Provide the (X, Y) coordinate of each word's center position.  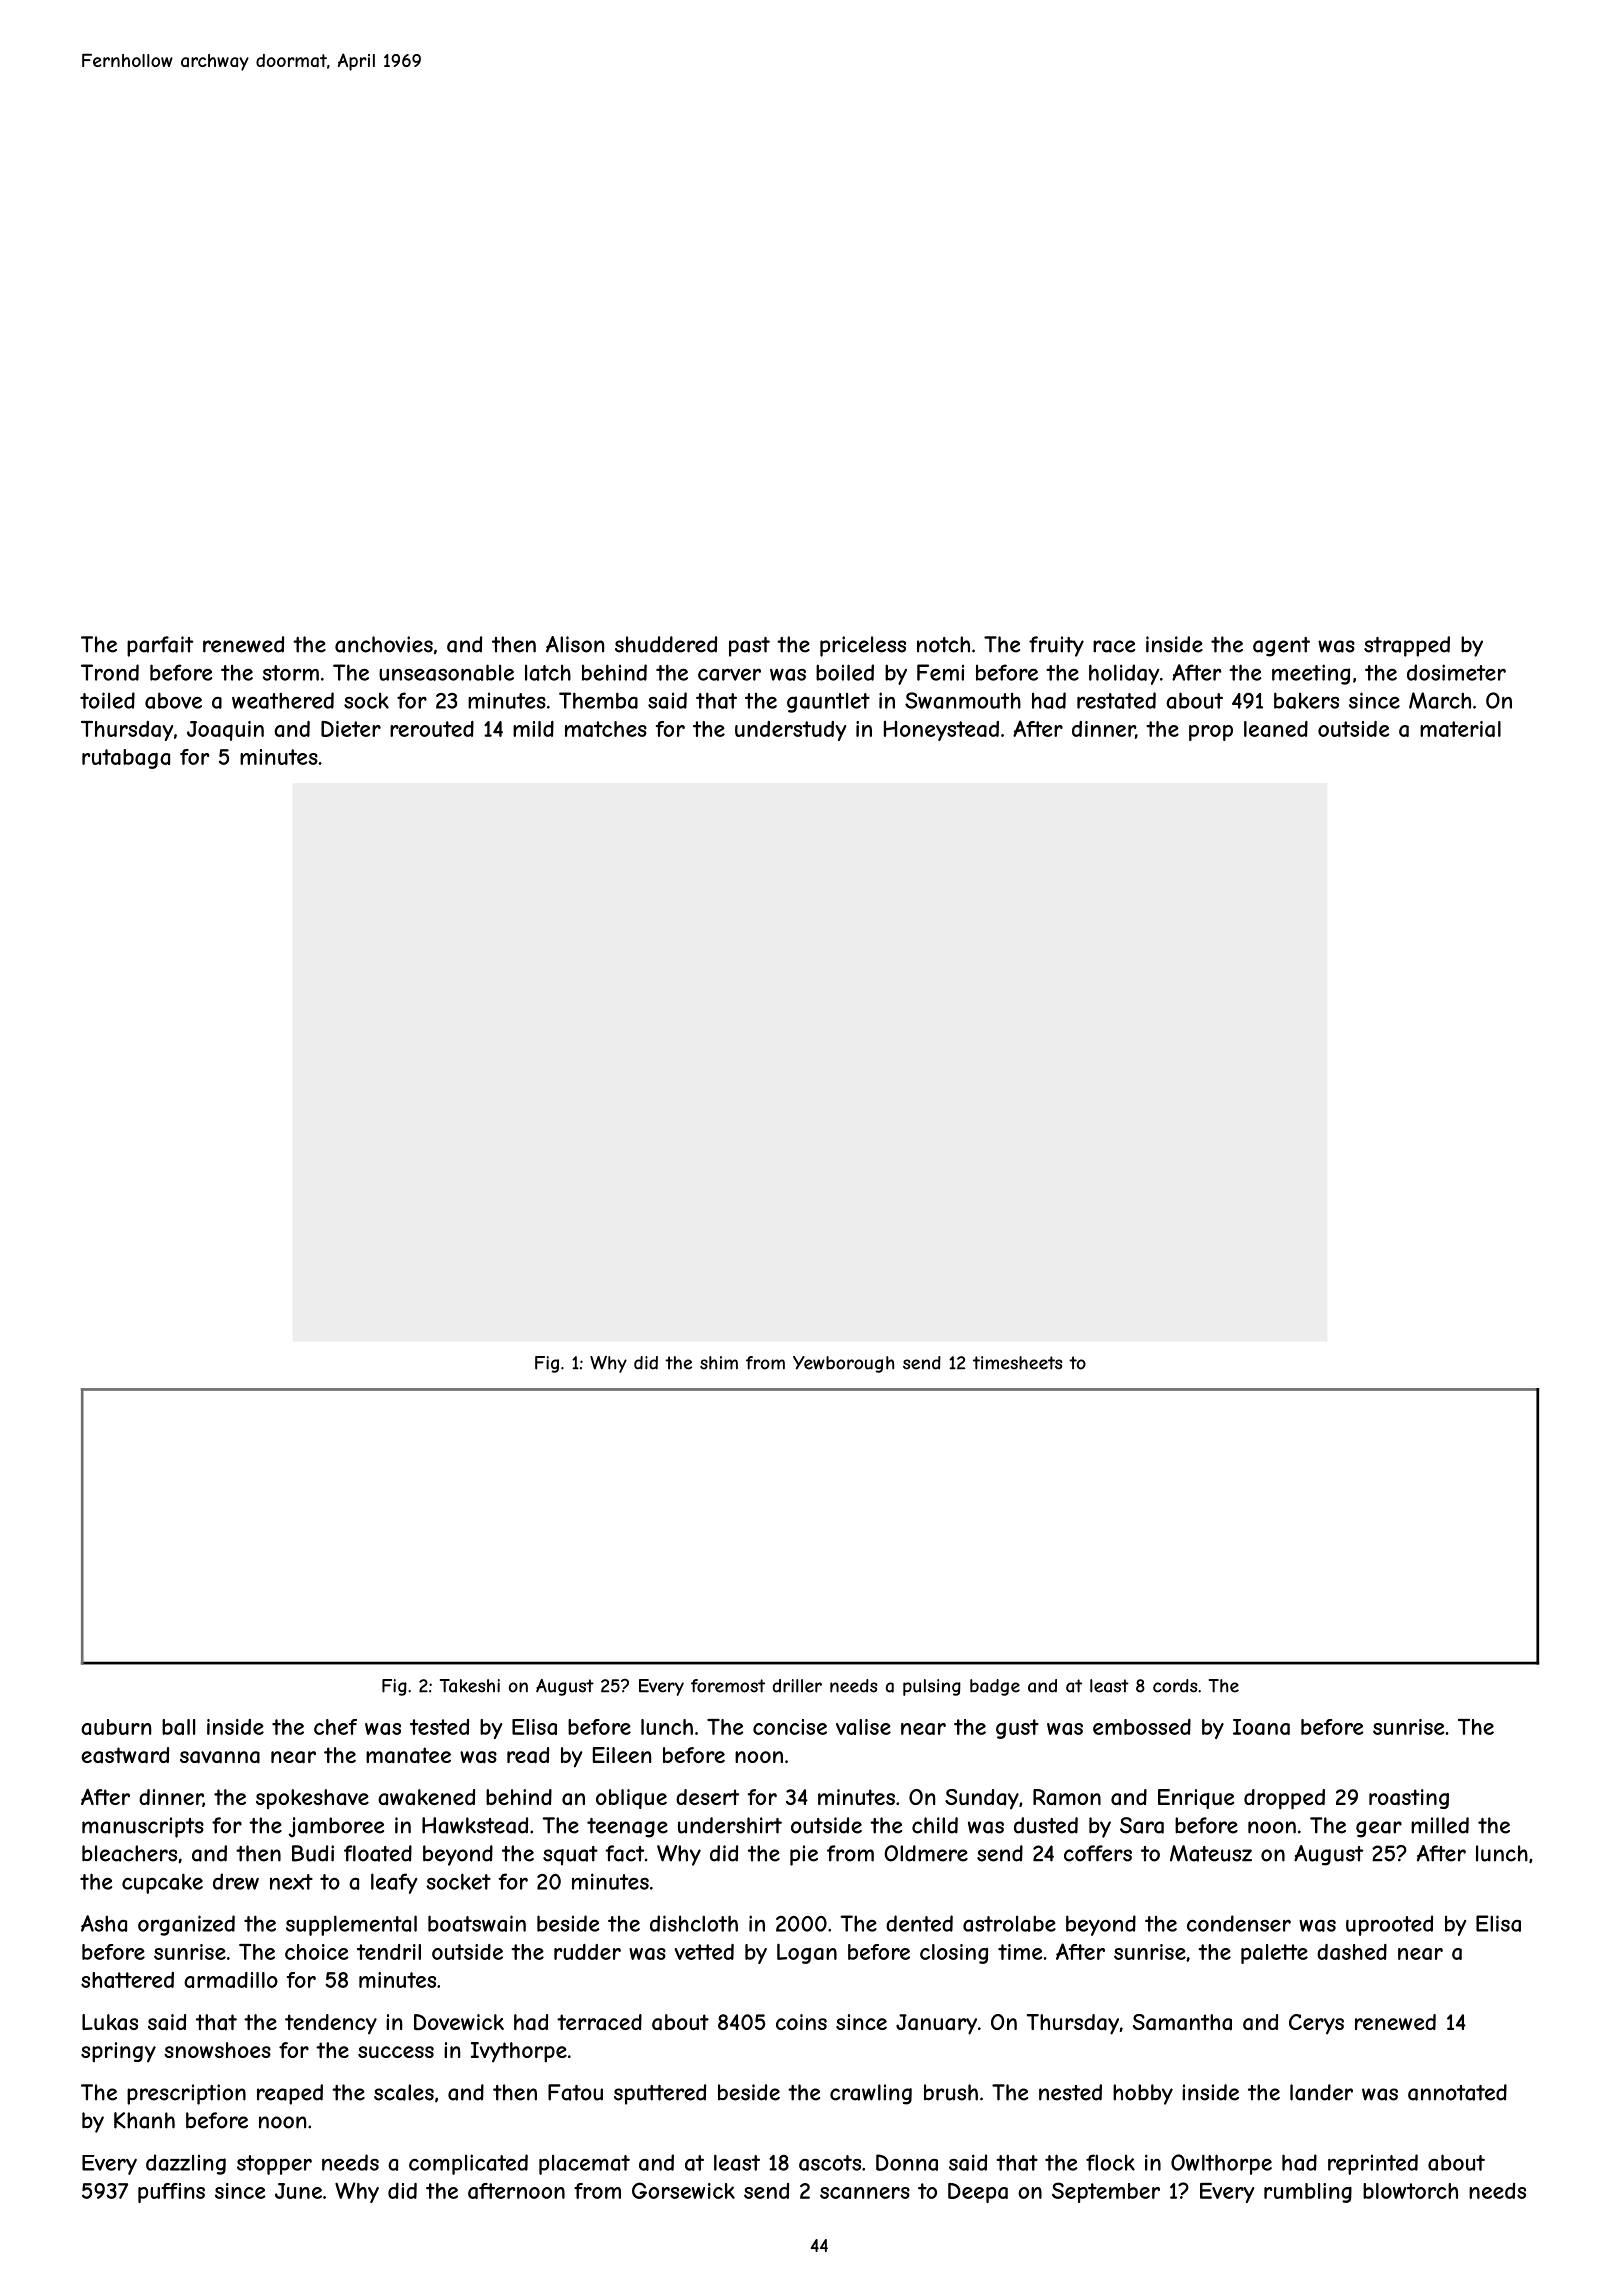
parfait (160, 646)
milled (1440, 1825)
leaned (1276, 729)
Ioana (1261, 1727)
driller (797, 1686)
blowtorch (1410, 2191)
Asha (104, 1923)
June (298, 2191)
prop (1211, 733)
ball (178, 1727)
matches (606, 729)
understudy (790, 731)
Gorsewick (683, 2190)
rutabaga (126, 759)
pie (804, 1855)
